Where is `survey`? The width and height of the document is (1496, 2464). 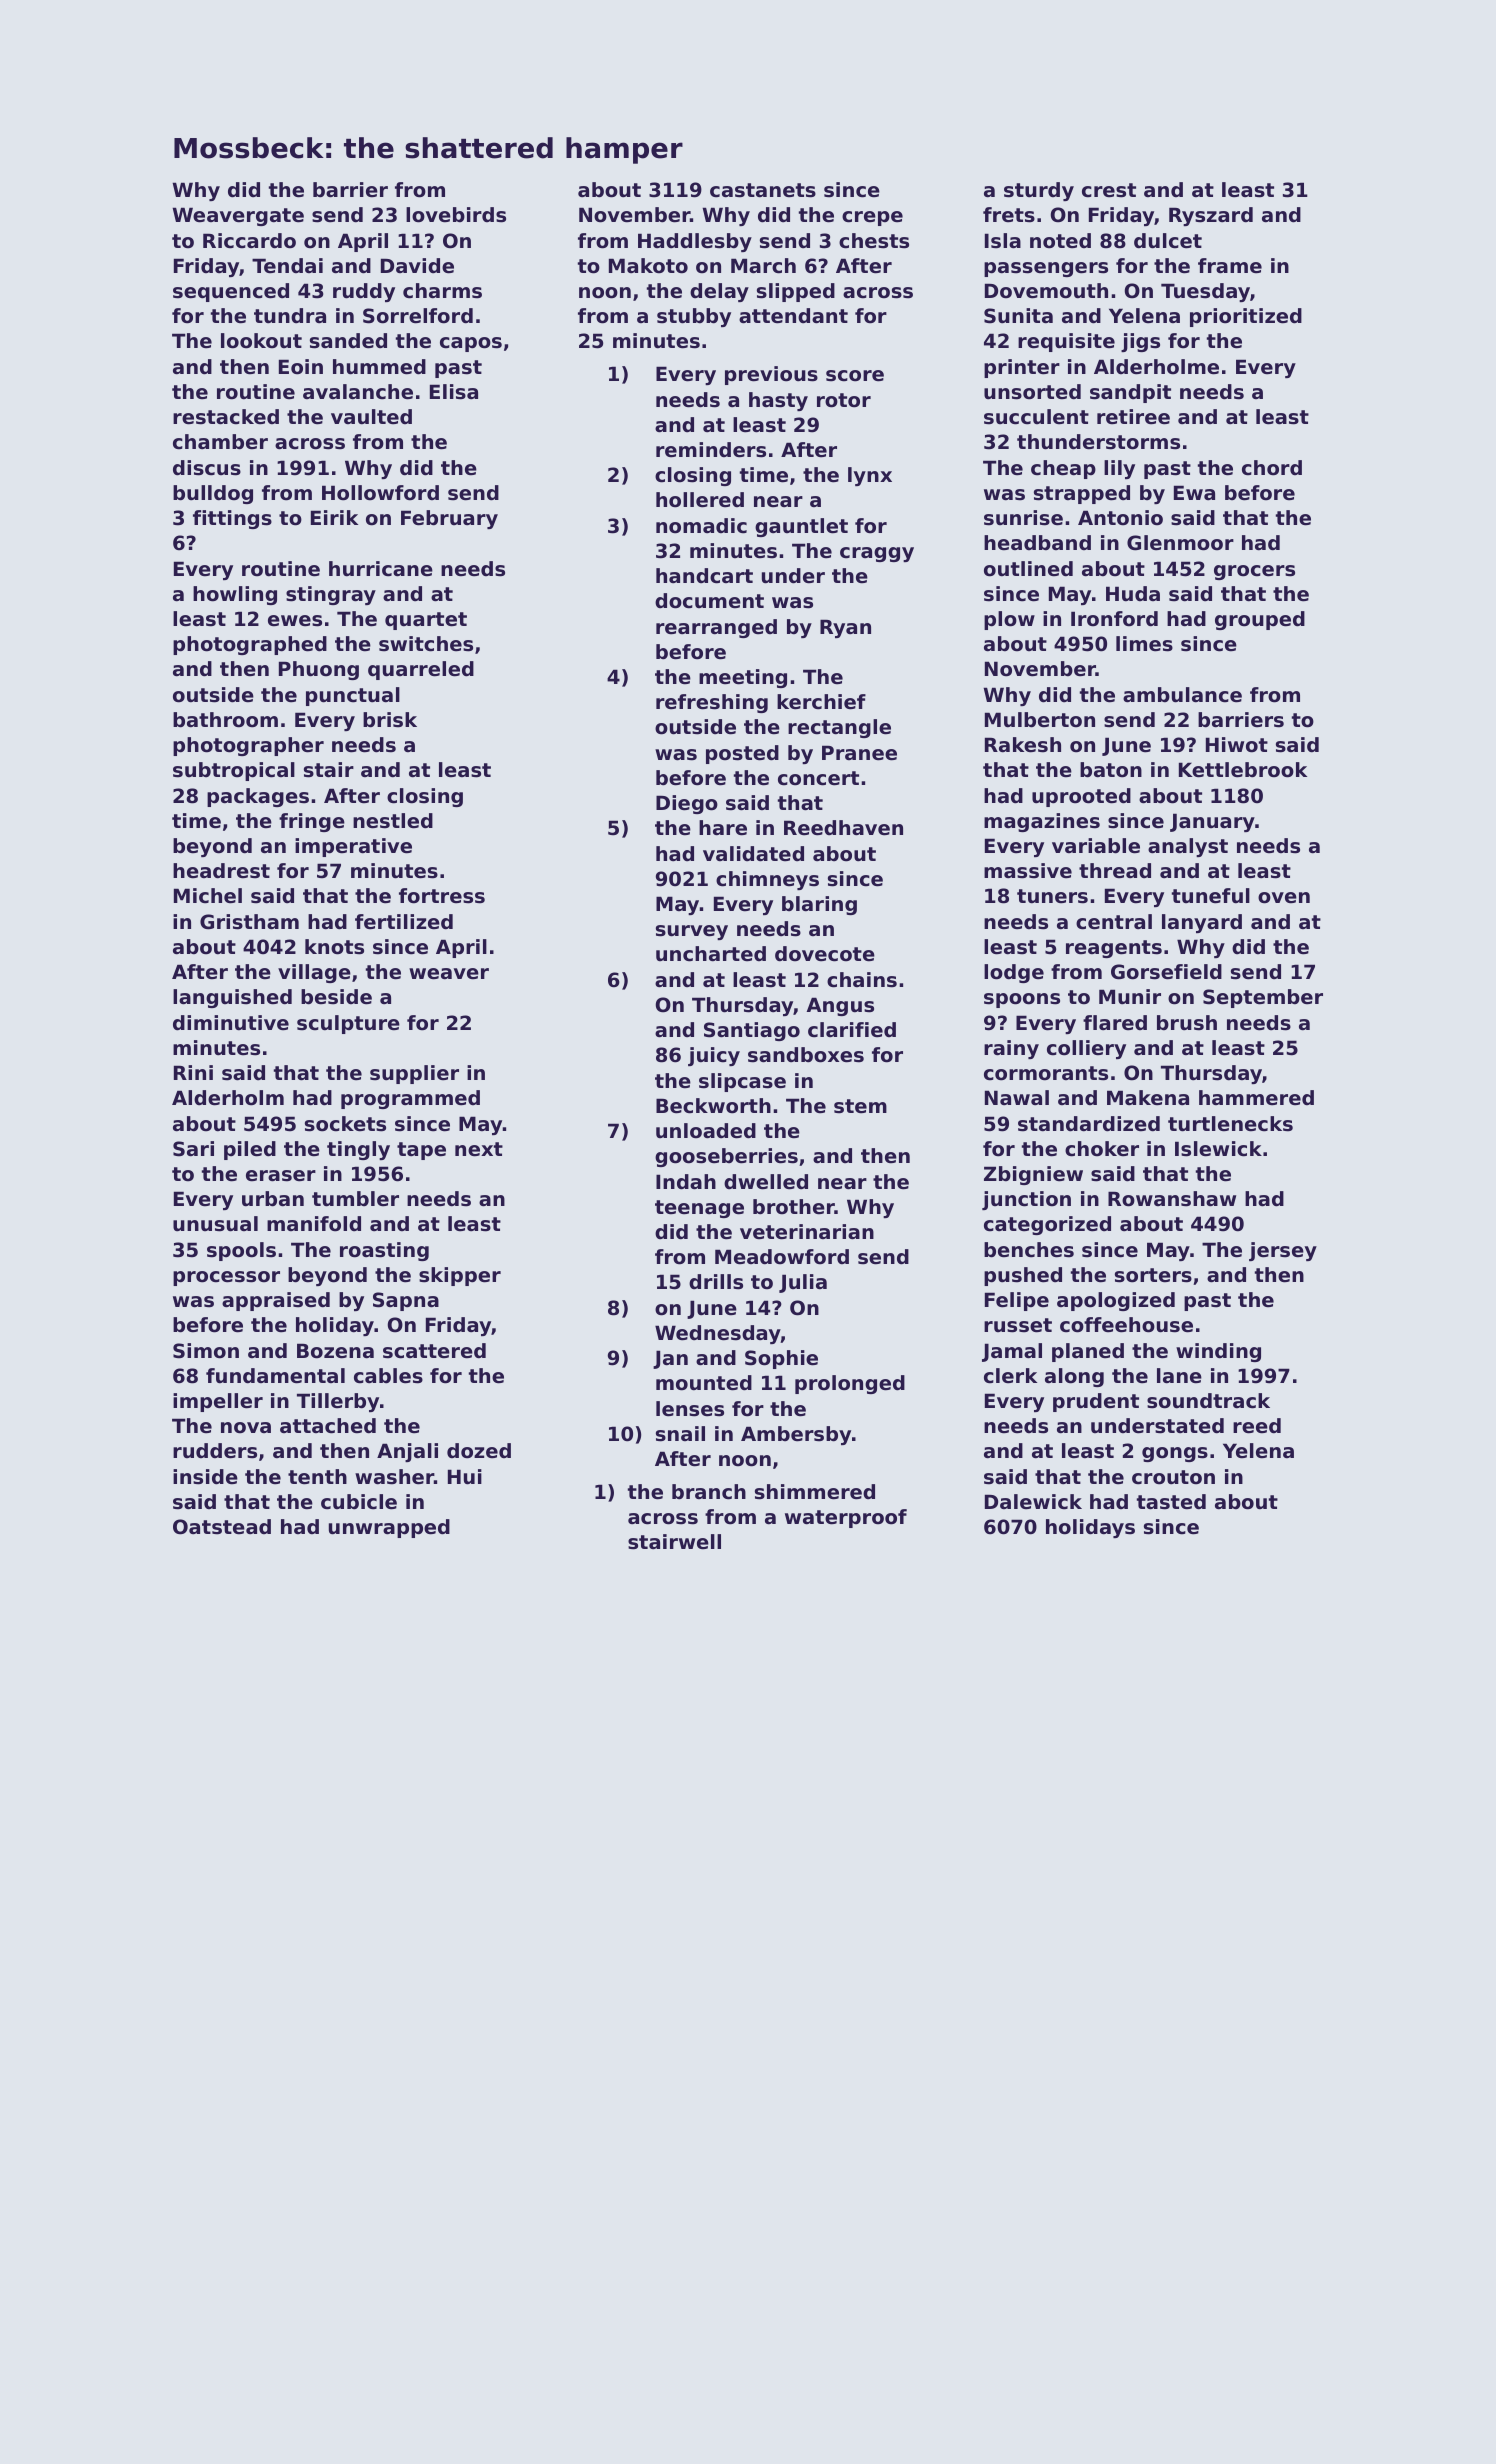 survey is located at coordinates (692, 932).
